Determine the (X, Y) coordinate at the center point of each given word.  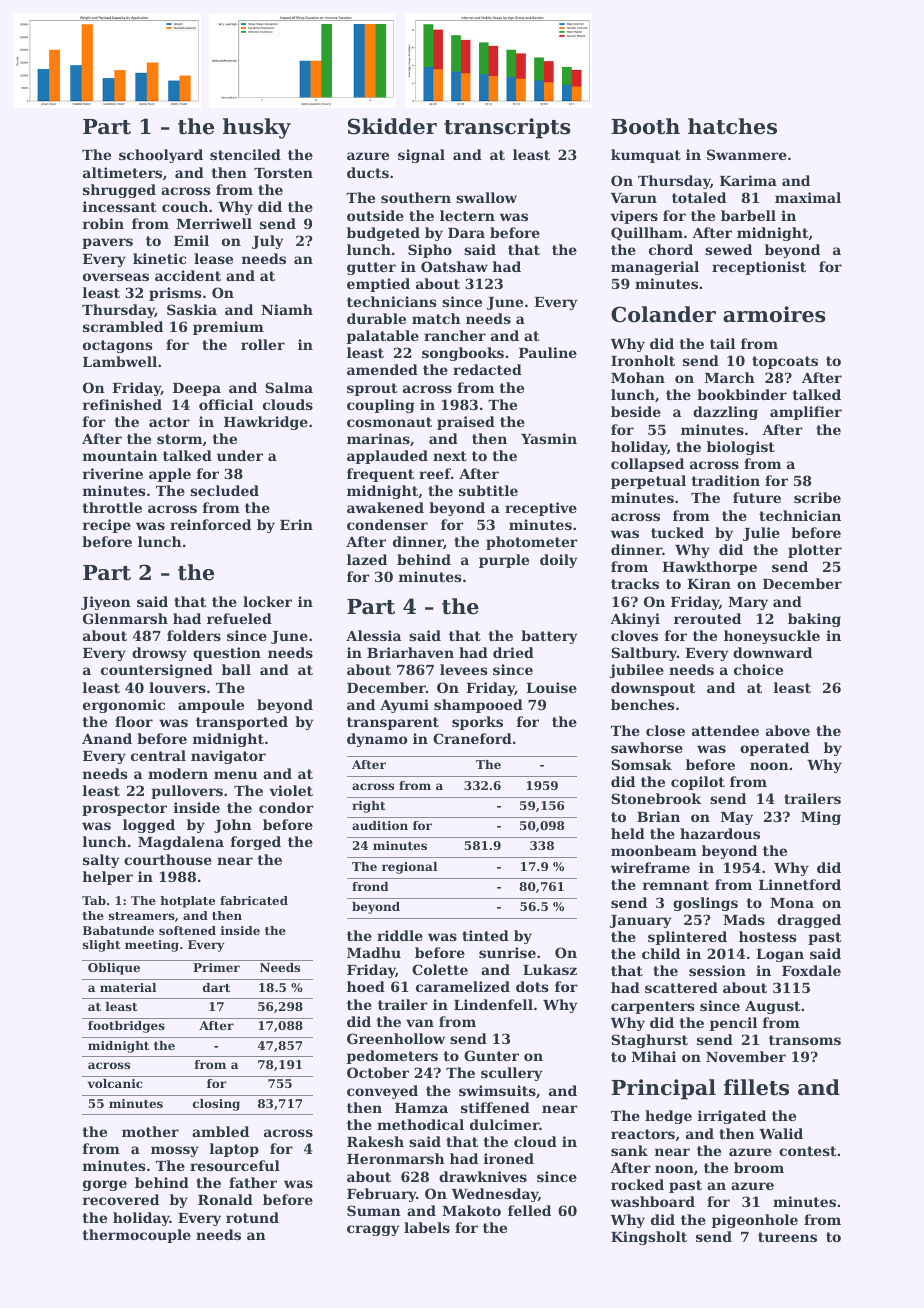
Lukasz (550, 969)
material (128, 987)
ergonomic (124, 706)
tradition (726, 480)
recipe (107, 526)
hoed (366, 986)
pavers (107, 243)
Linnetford (800, 884)
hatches (732, 126)
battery (549, 637)
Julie (761, 534)
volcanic (115, 1083)
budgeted (383, 234)
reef (435, 473)
